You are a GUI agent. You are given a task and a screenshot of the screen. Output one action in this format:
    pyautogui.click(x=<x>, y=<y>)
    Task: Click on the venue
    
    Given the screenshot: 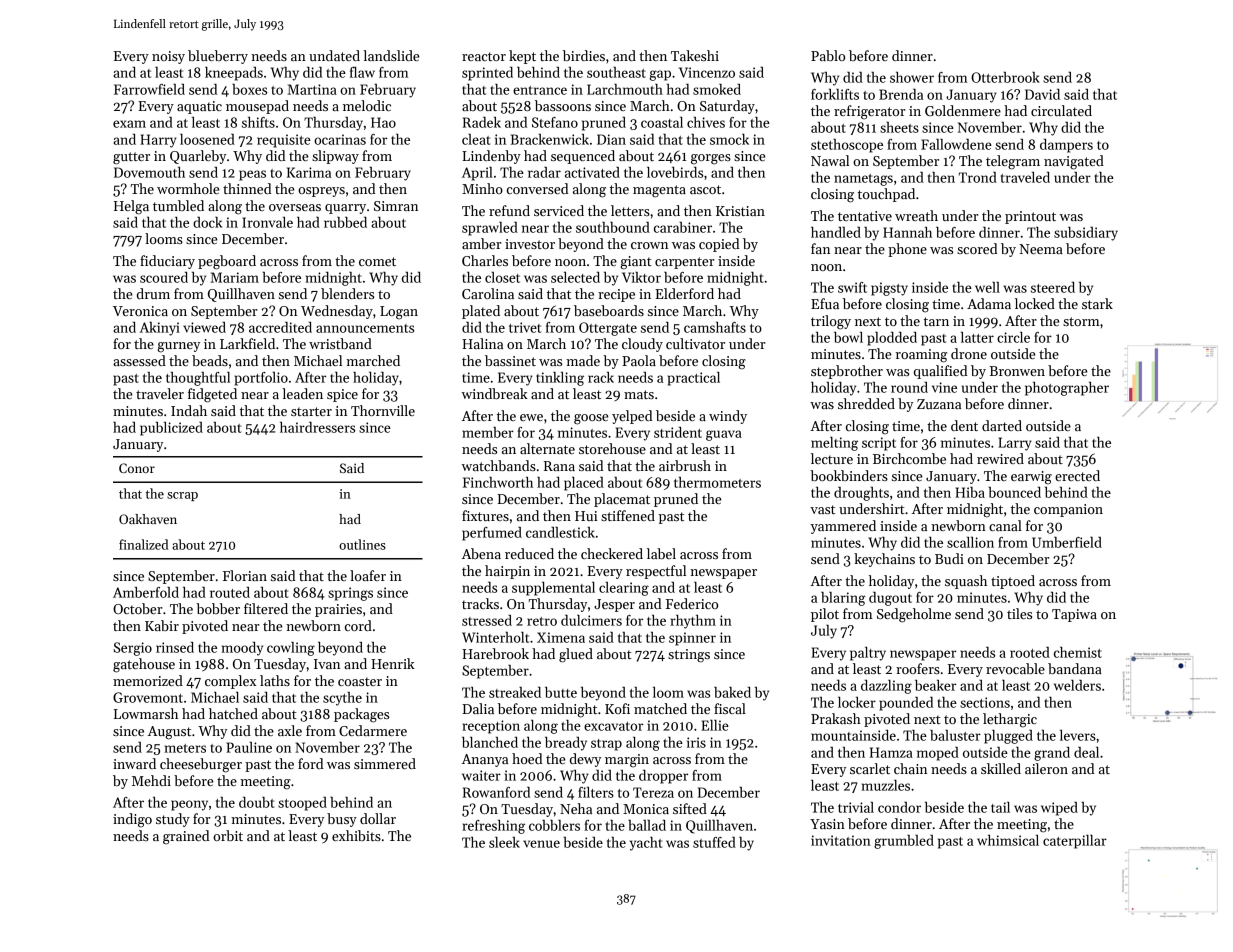 What is the action you would take?
    pyautogui.click(x=541, y=844)
